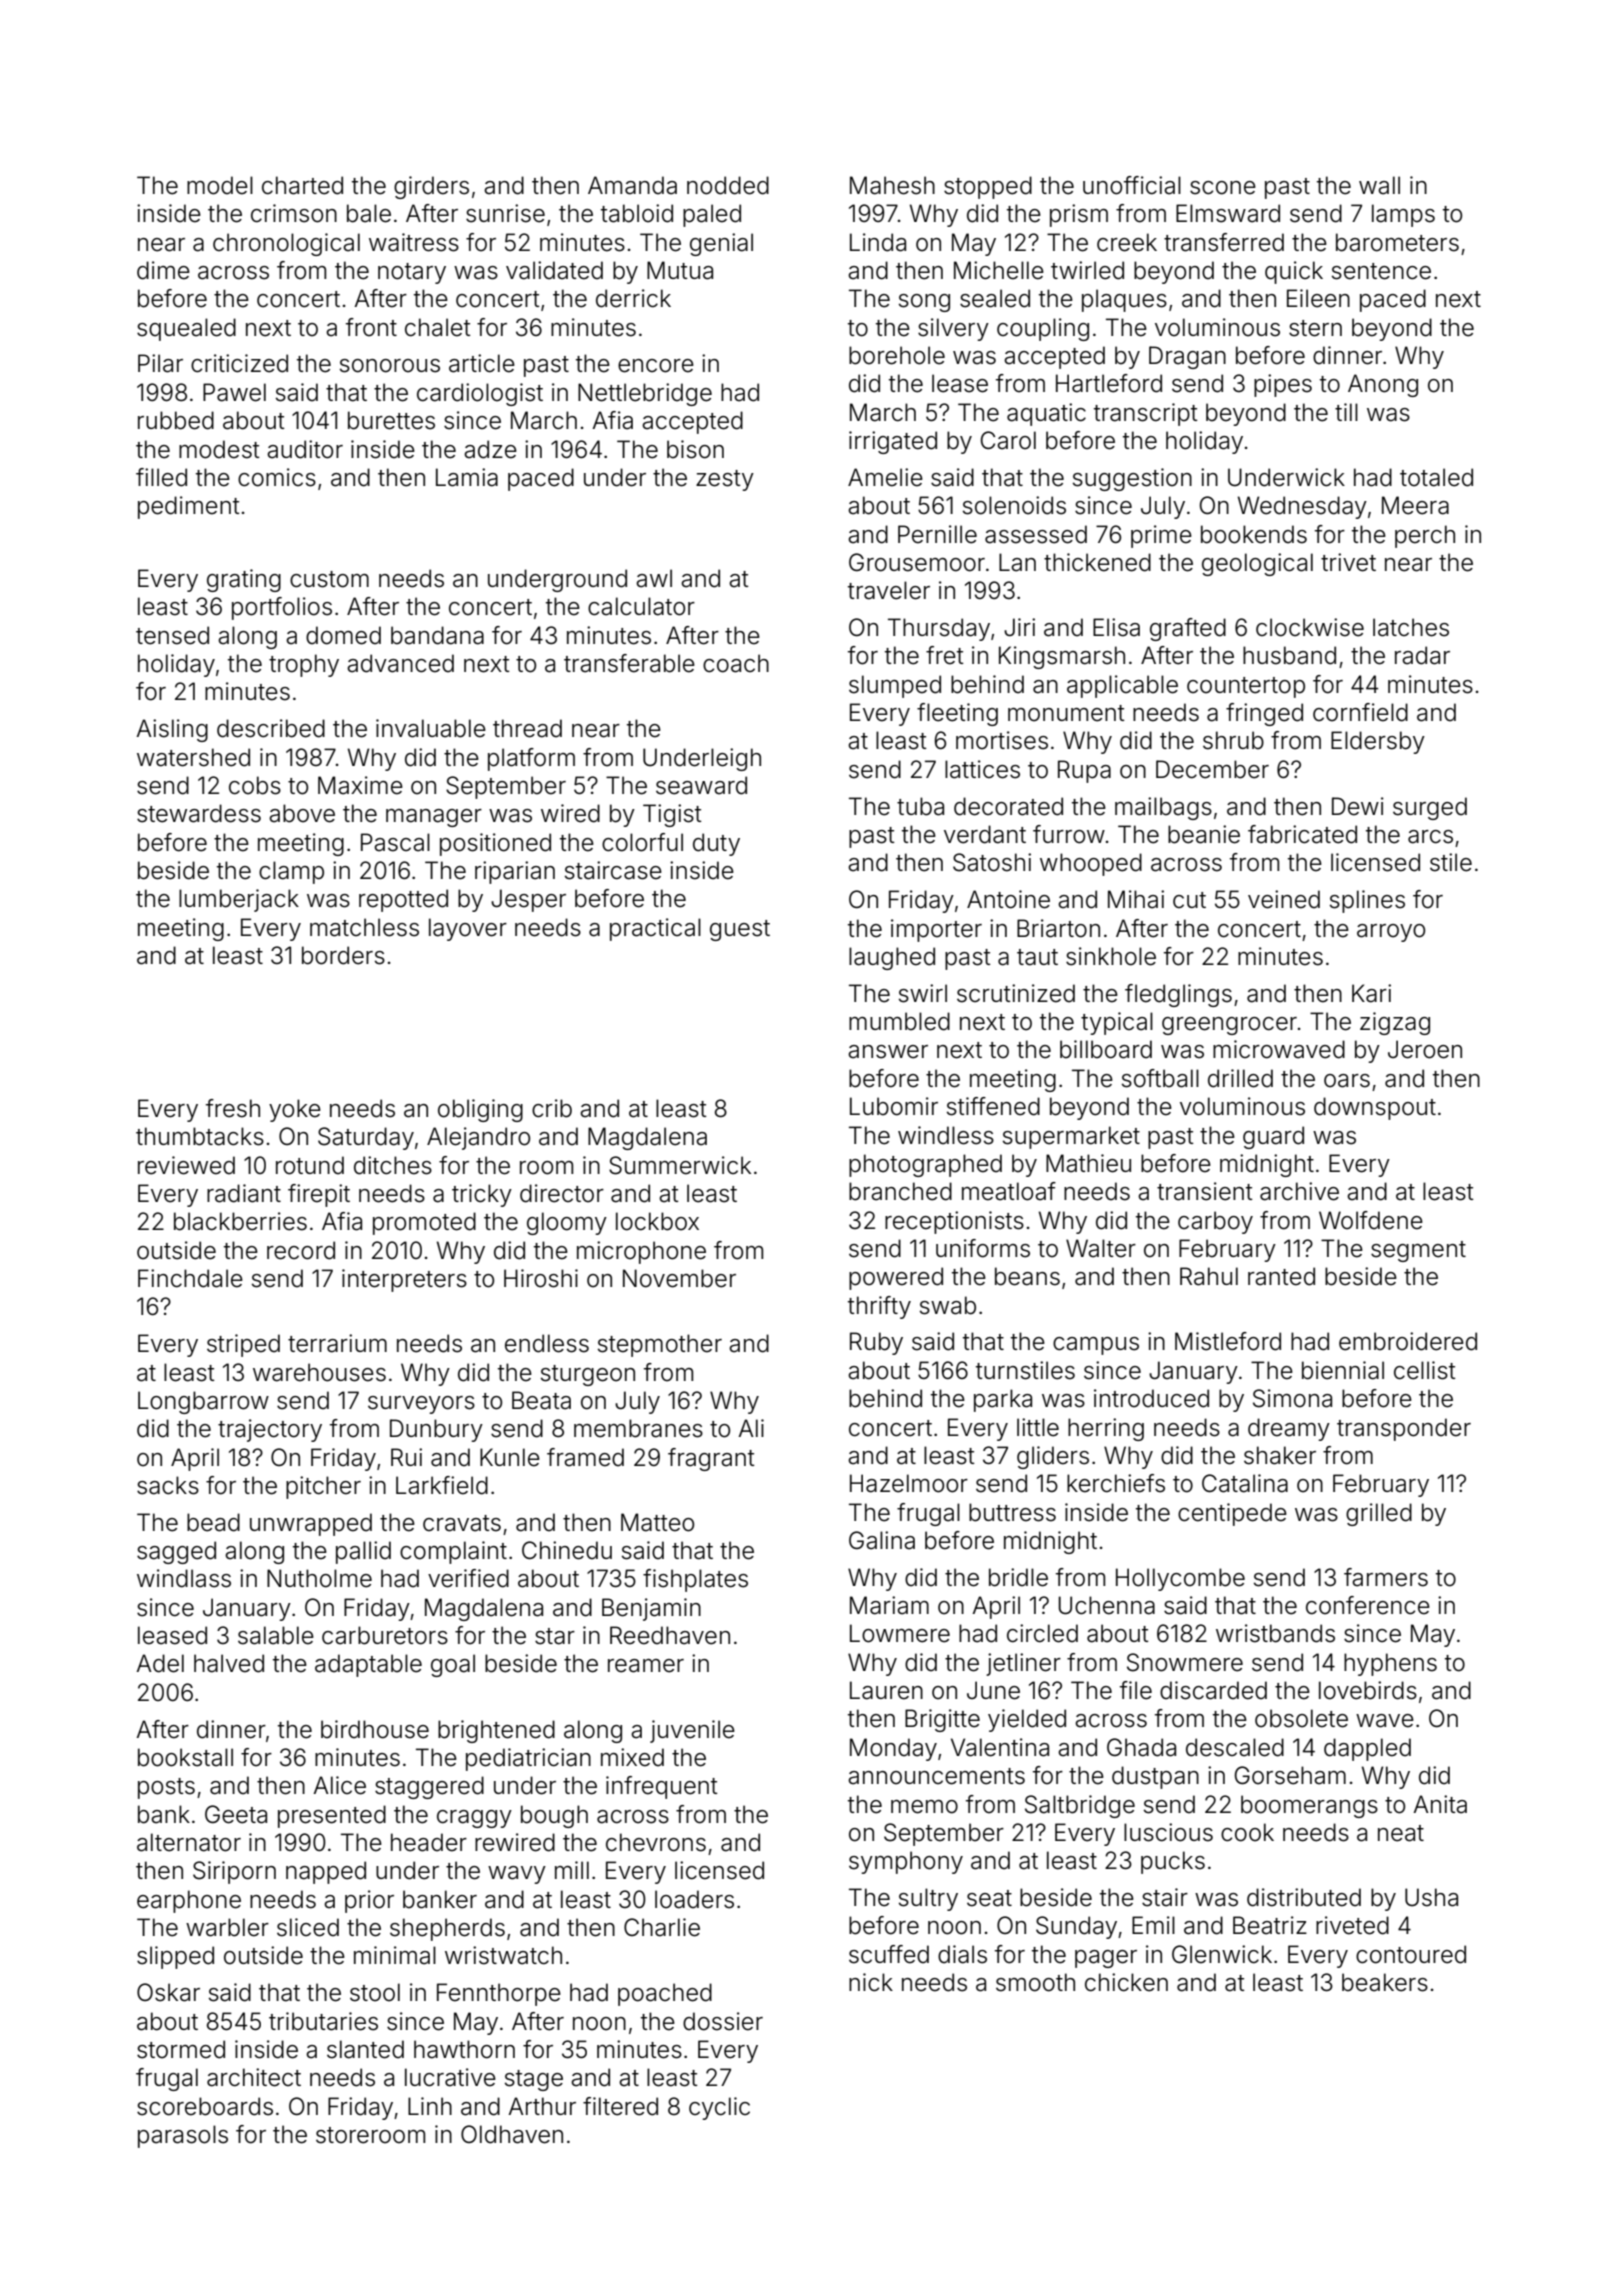 Image resolution: width=1620 pixels, height=2292 pixels. I want to click on clamp, so click(291, 872).
